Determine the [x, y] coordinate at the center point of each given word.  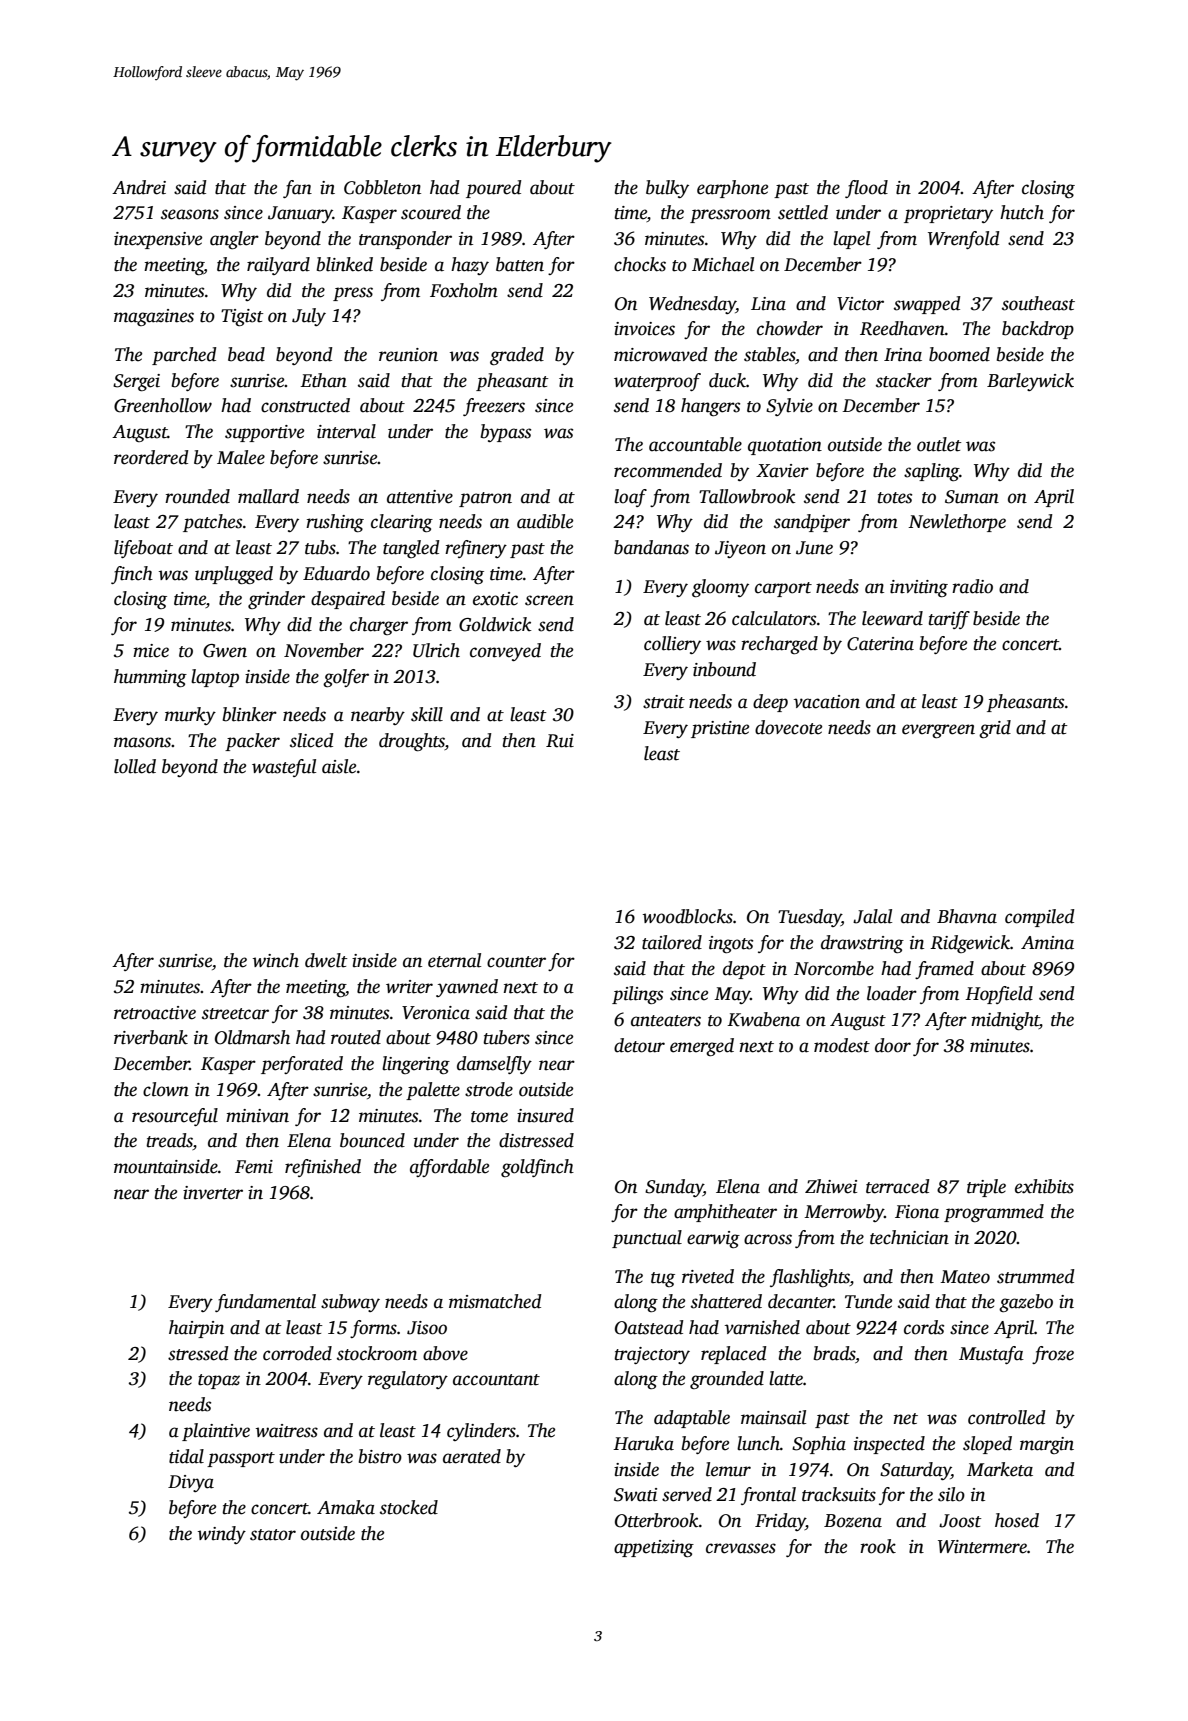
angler [234, 240]
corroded [297, 1353]
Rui [560, 741]
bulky [667, 189]
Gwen [225, 651]
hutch [1022, 212]
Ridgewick [970, 944]
